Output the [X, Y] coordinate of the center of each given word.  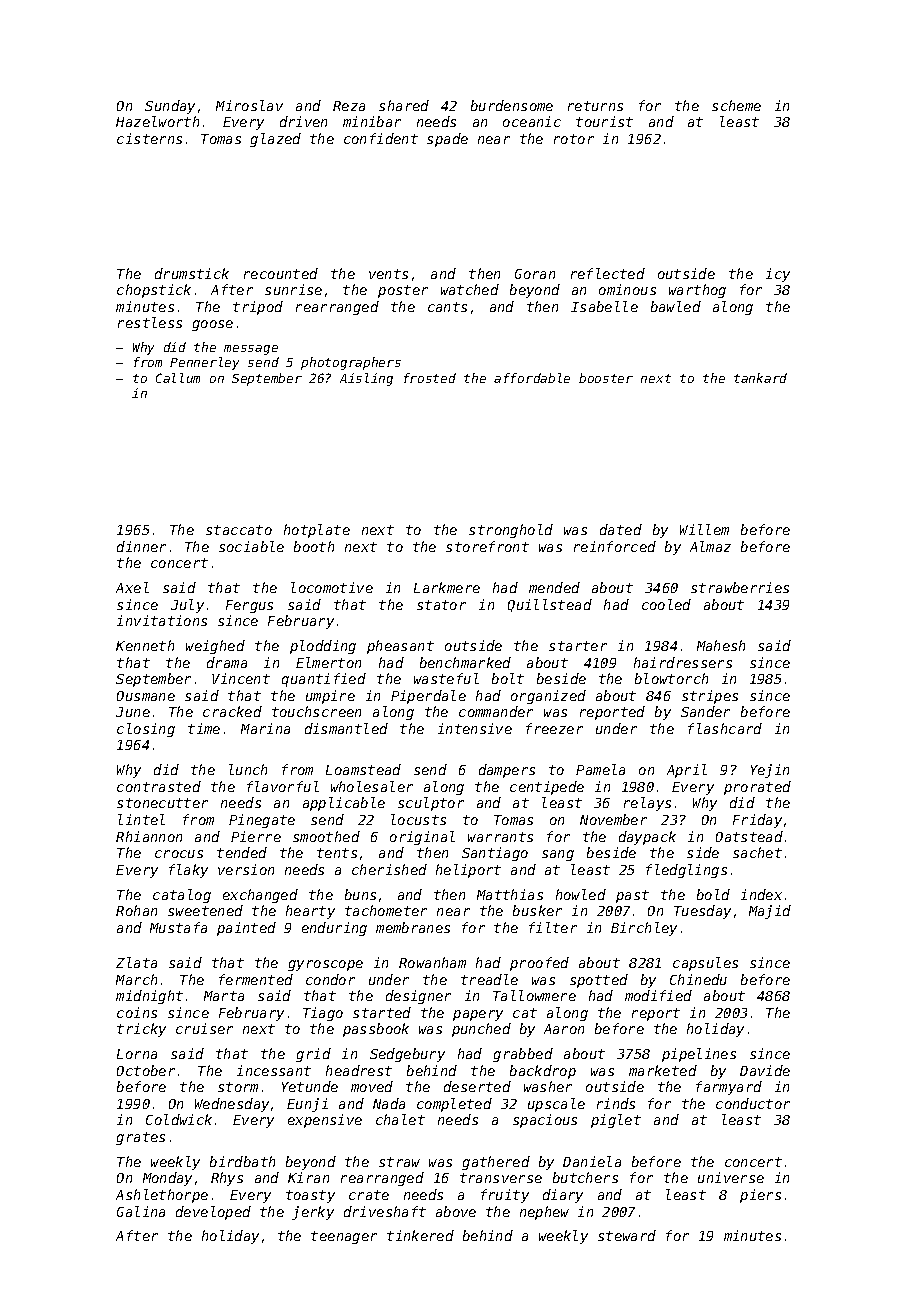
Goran [535, 274]
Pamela [600, 769]
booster [606, 378]
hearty [310, 912]
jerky [313, 1213]
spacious [545, 1121]
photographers [351, 363]
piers [760, 1196]
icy [778, 275]
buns [360, 894]
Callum [178, 378]
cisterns [149, 138]
